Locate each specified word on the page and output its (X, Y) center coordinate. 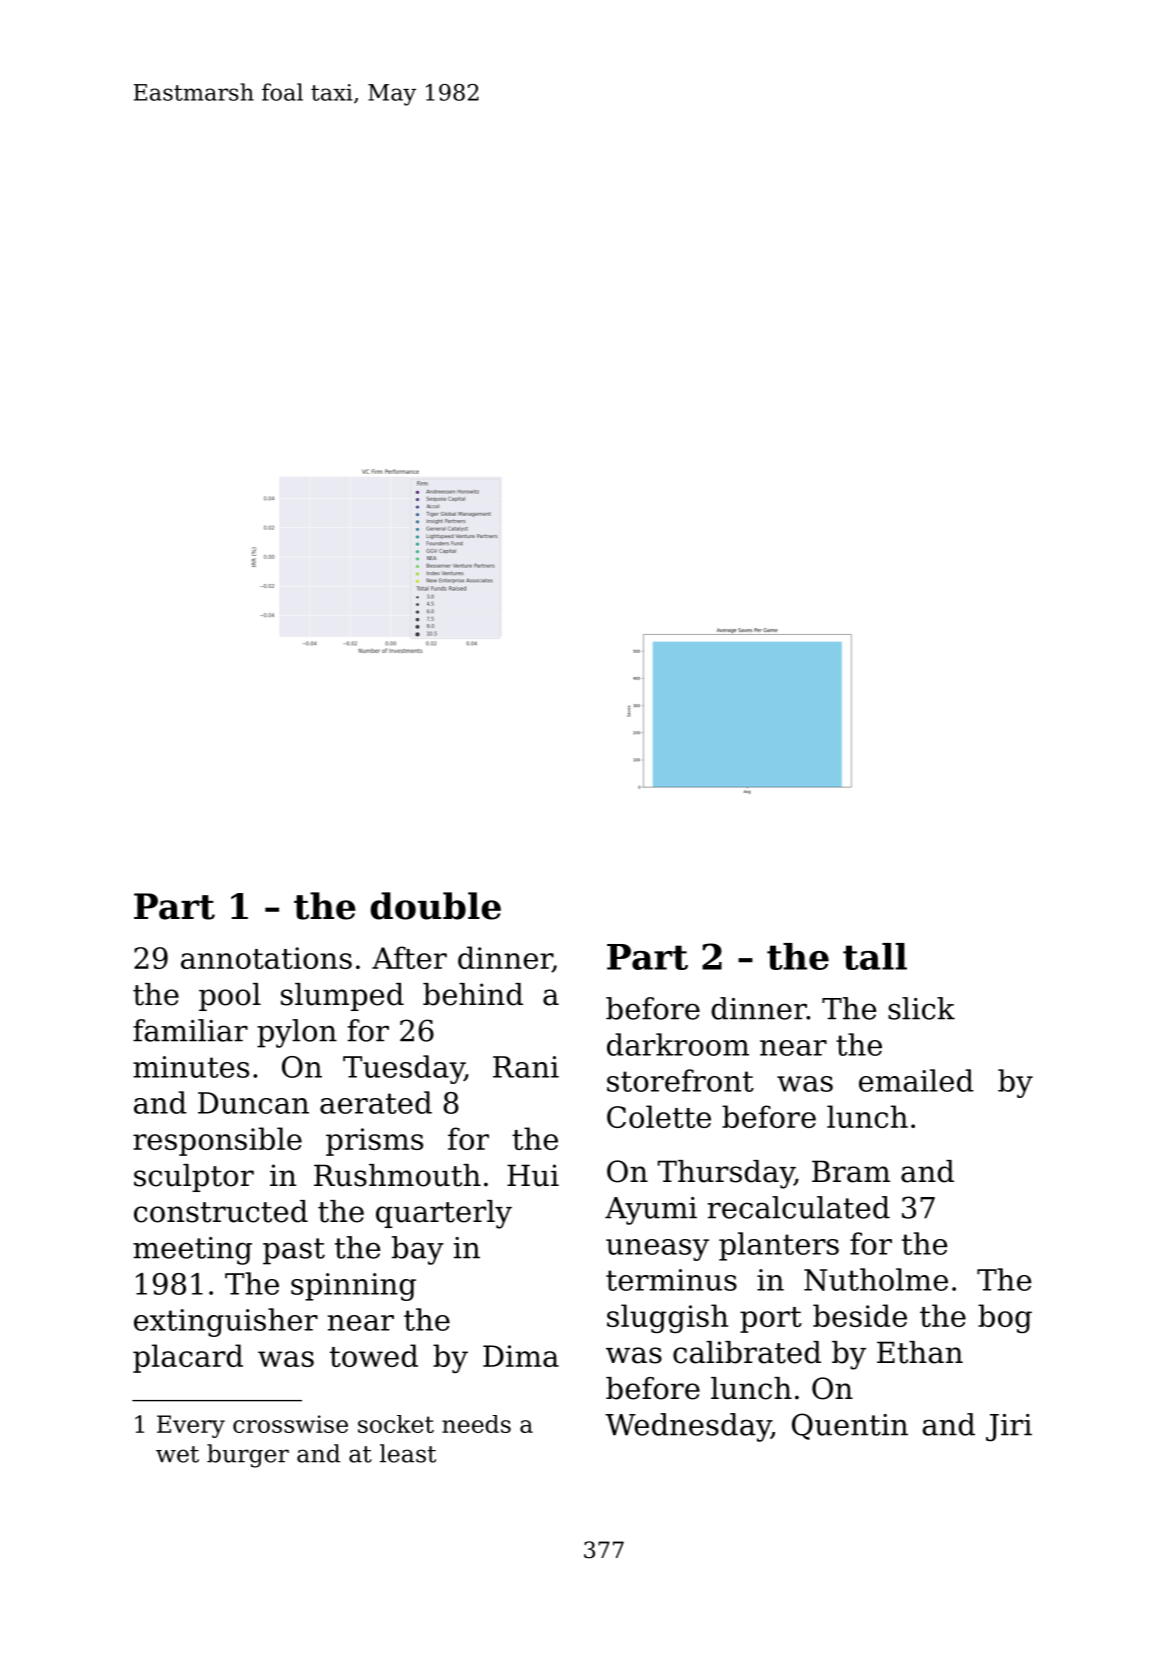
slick (921, 1008)
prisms (374, 1142)
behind (473, 994)
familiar (190, 1030)
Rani (526, 1067)
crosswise (290, 1424)
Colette (659, 1116)
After (409, 957)
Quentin (850, 1426)
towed (374, 1355)
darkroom (678, 1044)
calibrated (747, 1352)
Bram (851, 1171)
